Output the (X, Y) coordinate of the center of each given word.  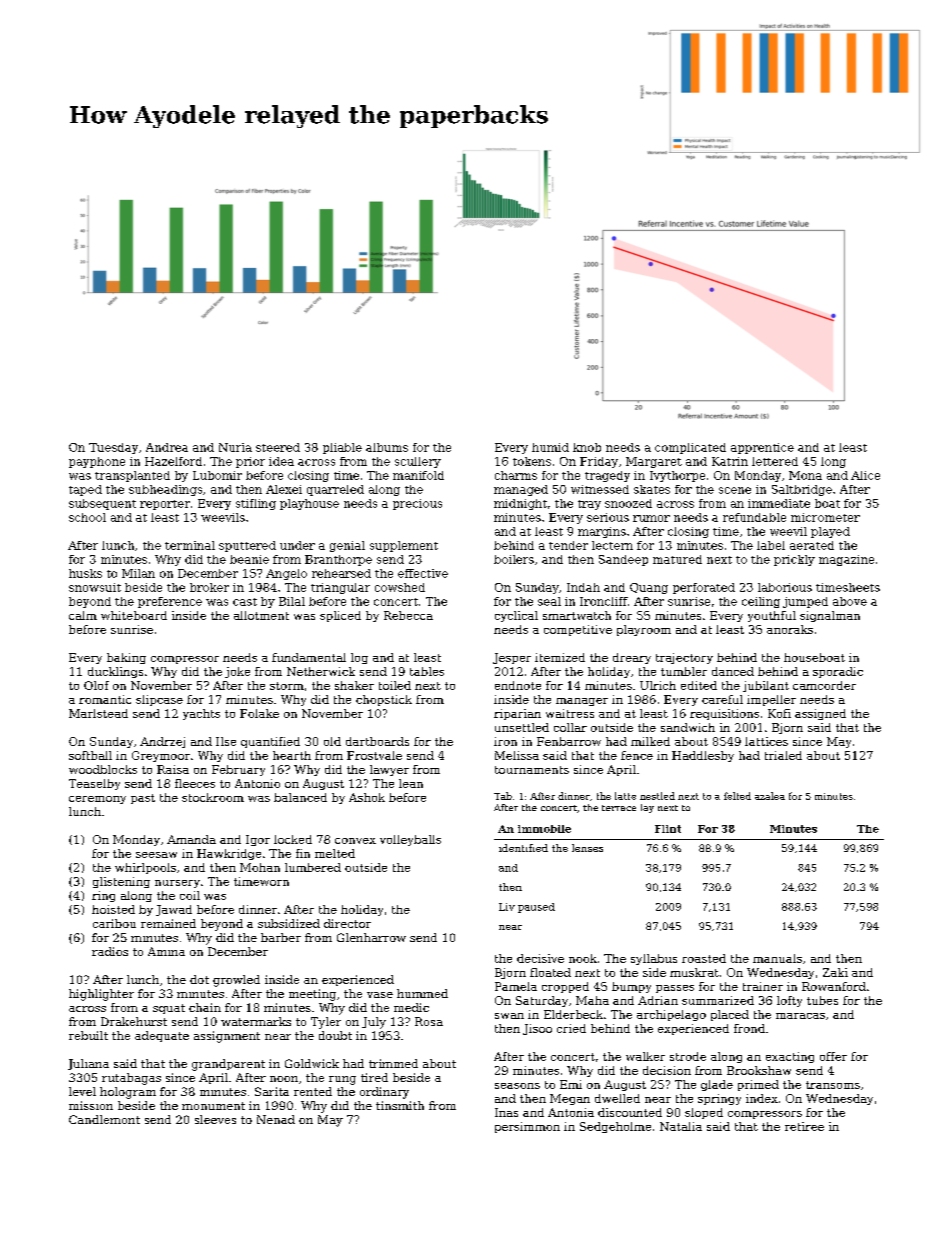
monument (213, 1106)
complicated (690, 448)
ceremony (97, 800)
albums (387, 447)
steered (278, 447)
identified (523, 848)
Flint (668, 829)
